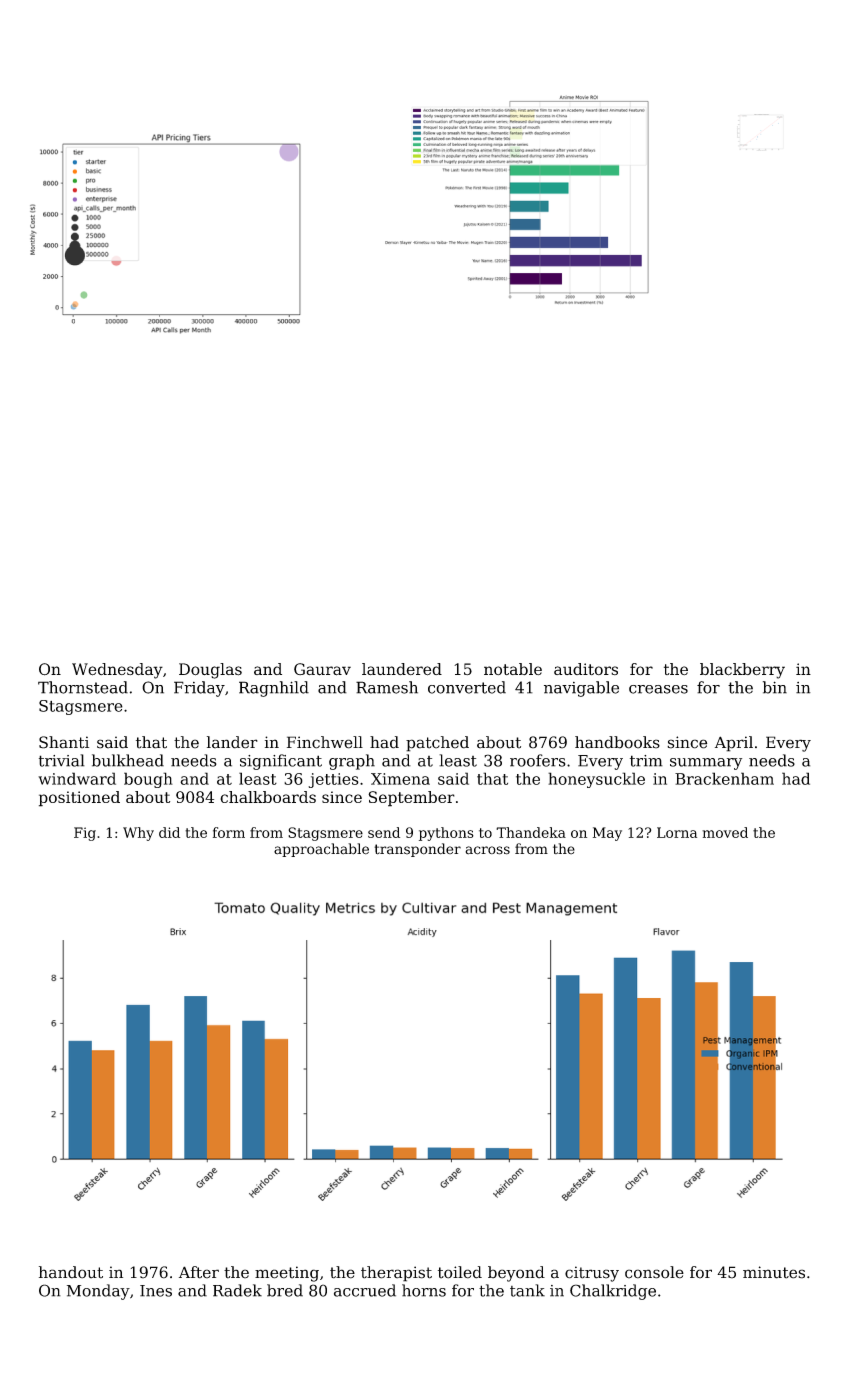  Describe the element at coordinates (210, 671) in the screenshot. I see `Douglas` at that location.
